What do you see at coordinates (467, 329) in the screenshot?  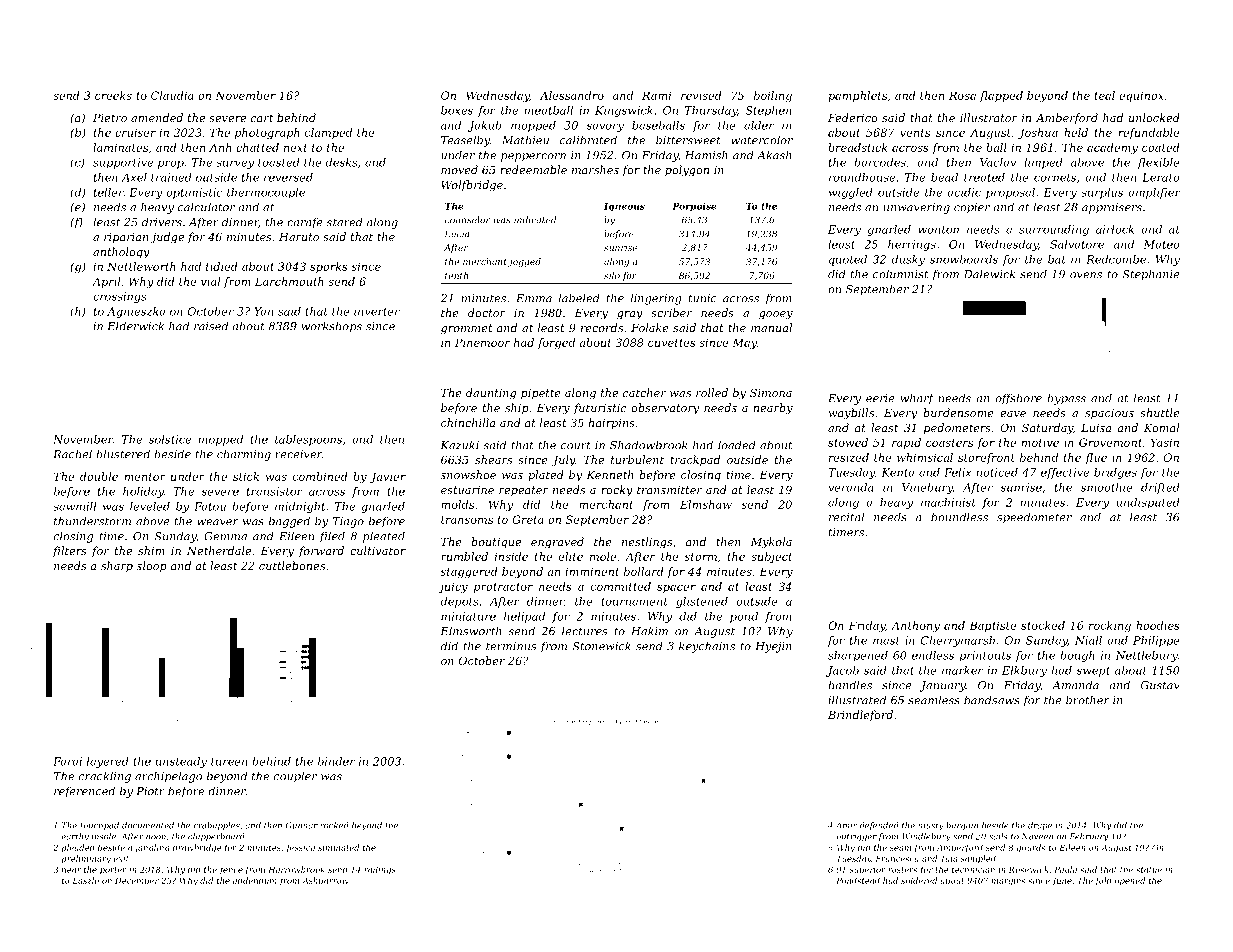 I see `grommet` at bounding box center [467, 329].
